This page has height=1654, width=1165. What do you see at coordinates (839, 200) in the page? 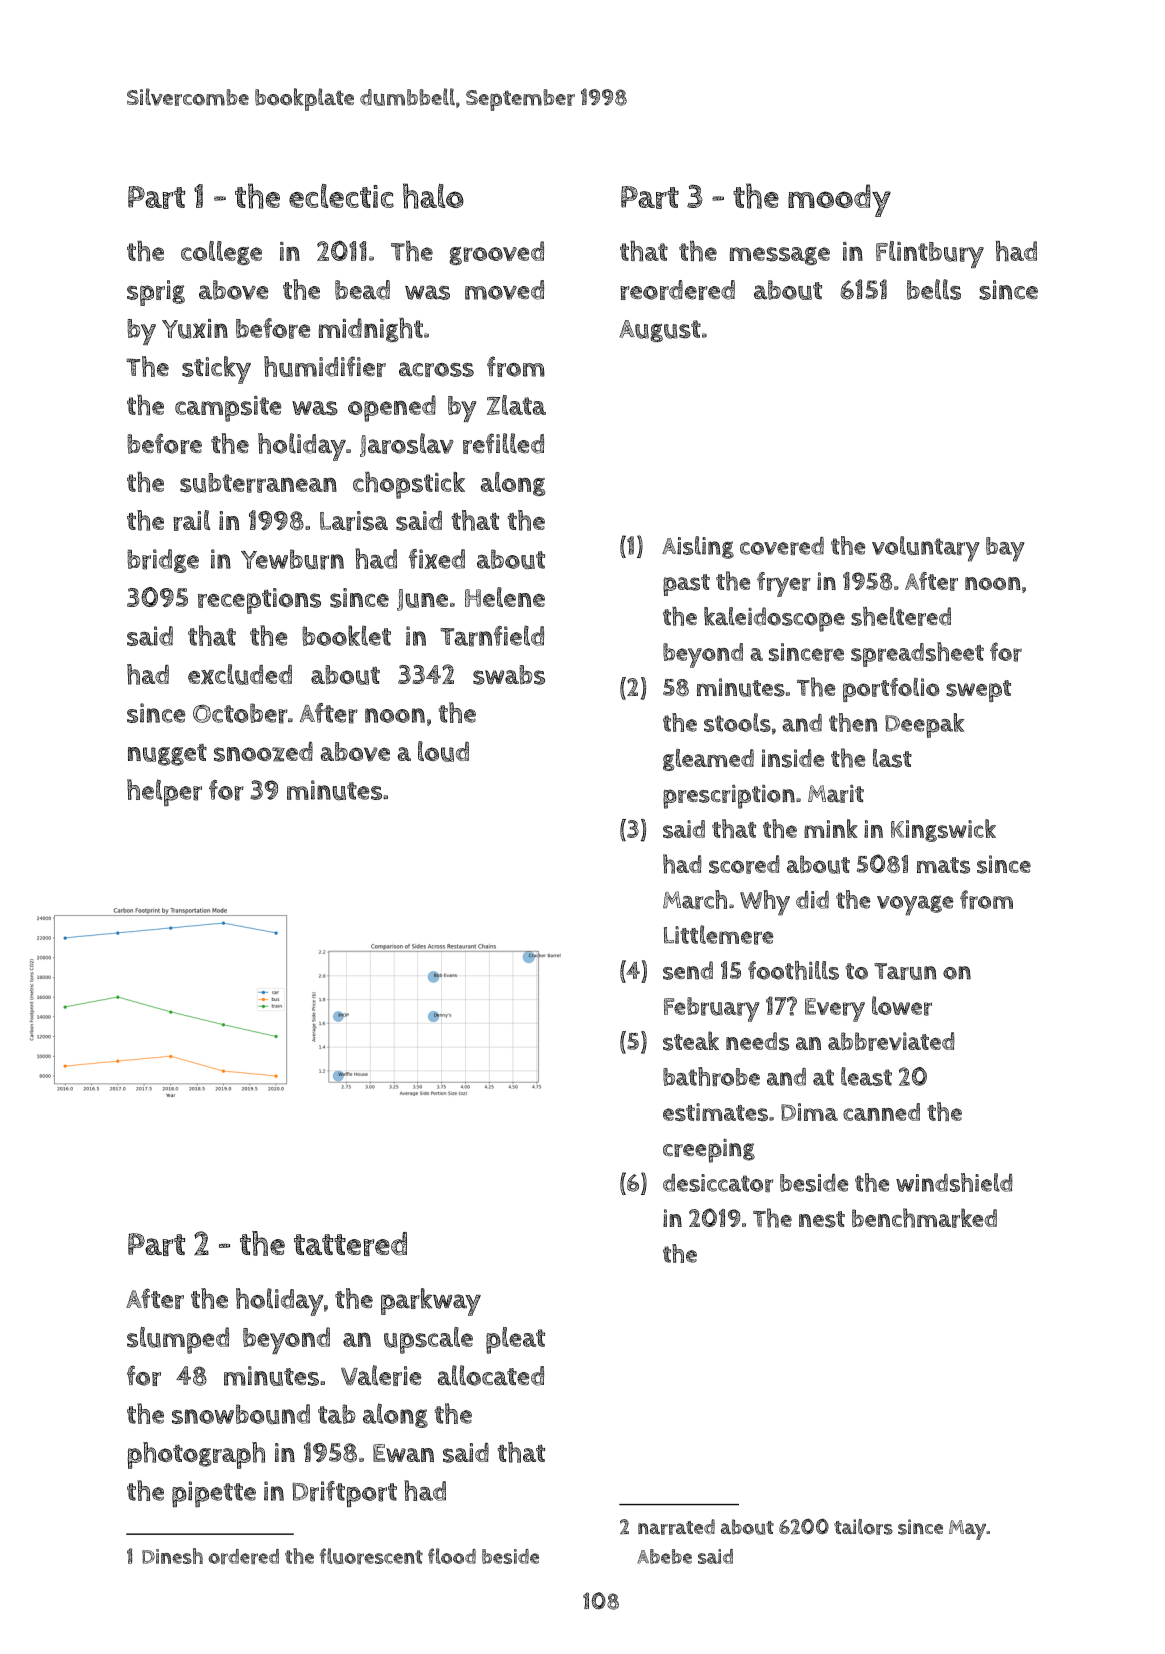
I see `moody` at bounding box center [839, 200].
